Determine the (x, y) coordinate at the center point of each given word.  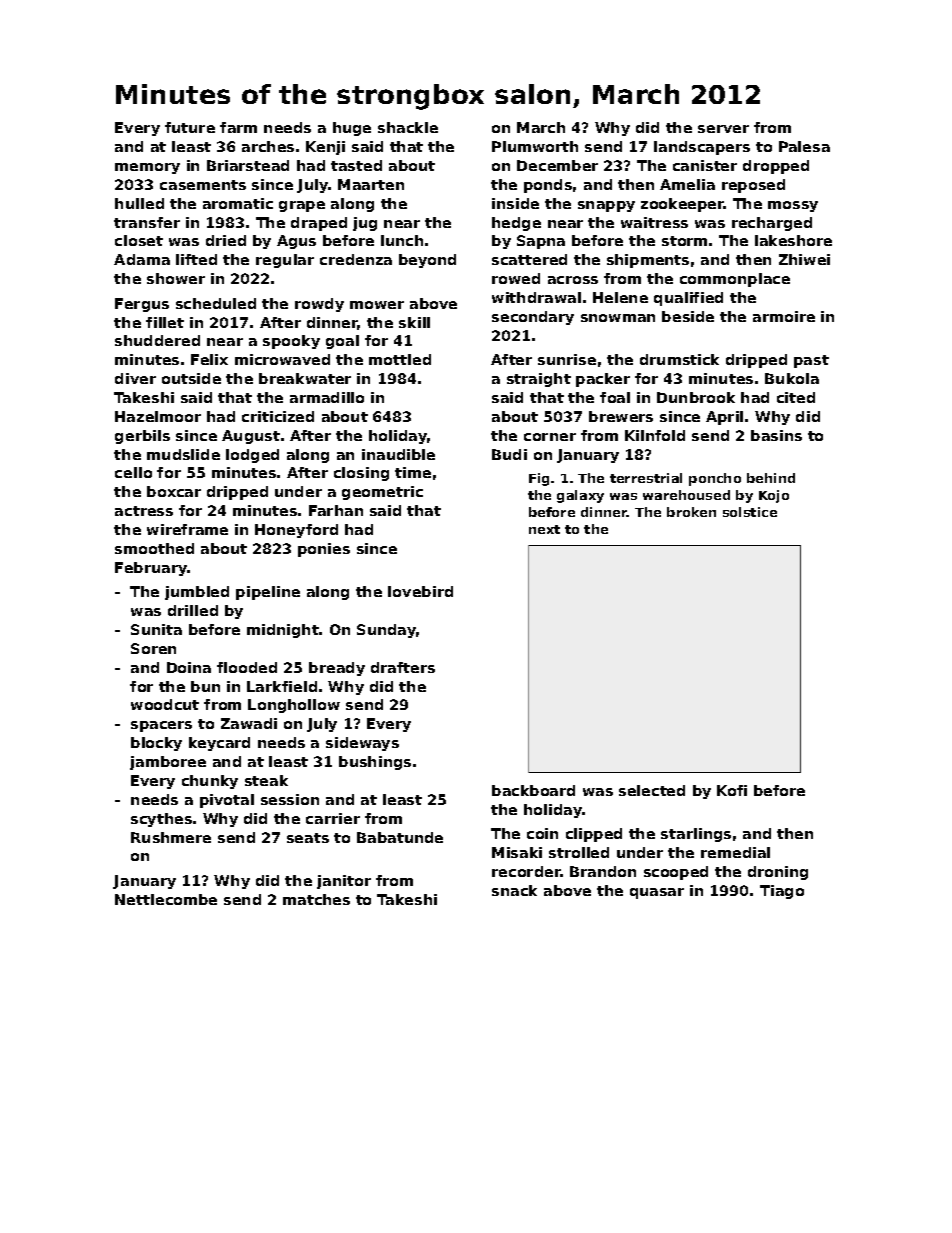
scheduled (216, 303)
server (723, 129)
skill (414, 322)
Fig (539, 479)
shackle (408, 127)
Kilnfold (655, 435)
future (190, 127)
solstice (750, 512)
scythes (161, 820)
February (151, 569)
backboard (533, 790)
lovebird (420, 591)
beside (688, 316)
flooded (247, 667)
